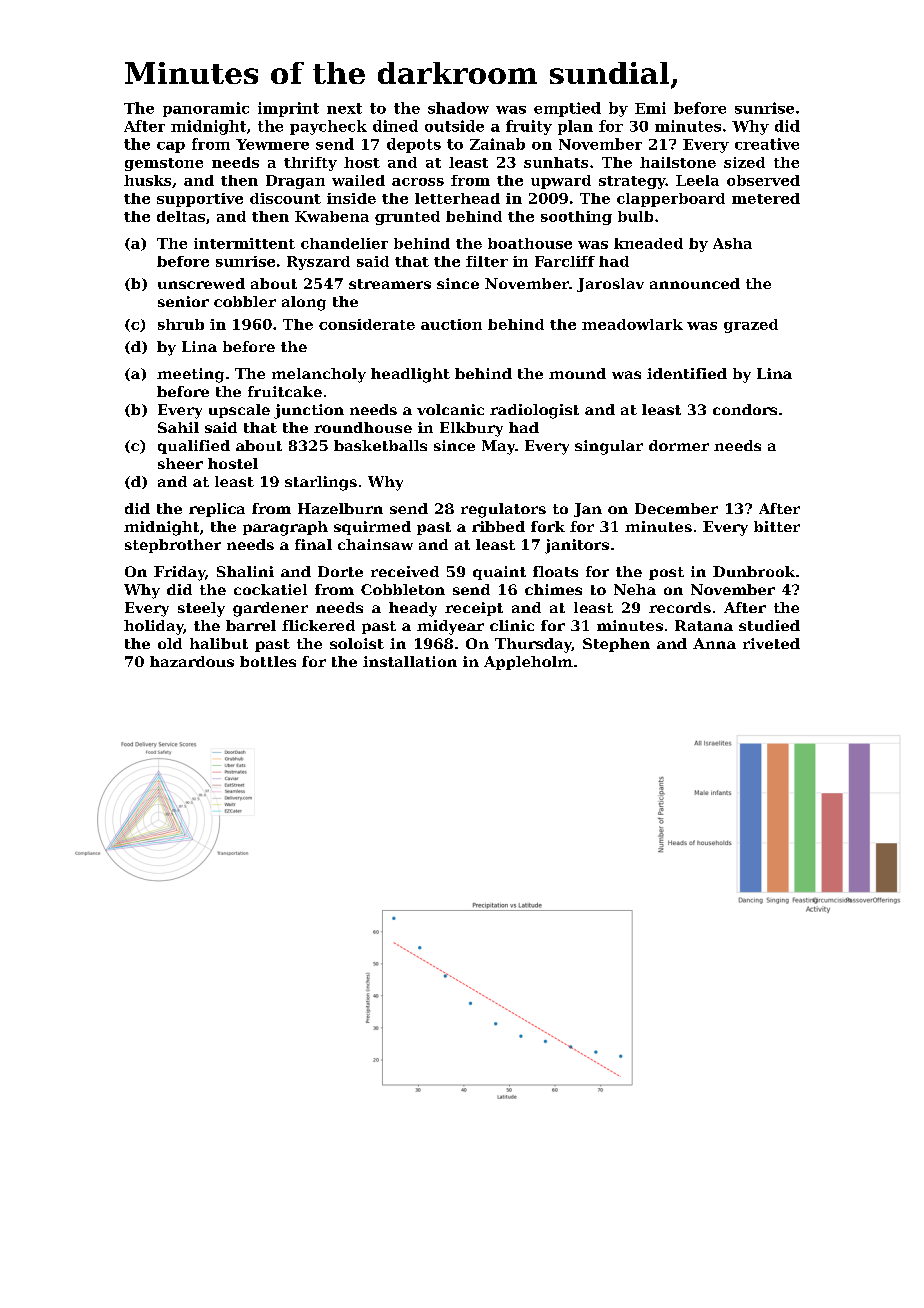  What do you see at coordinates (610, 285) in the page?
I see `Jaroslav` at bounding box center [610, 285].
